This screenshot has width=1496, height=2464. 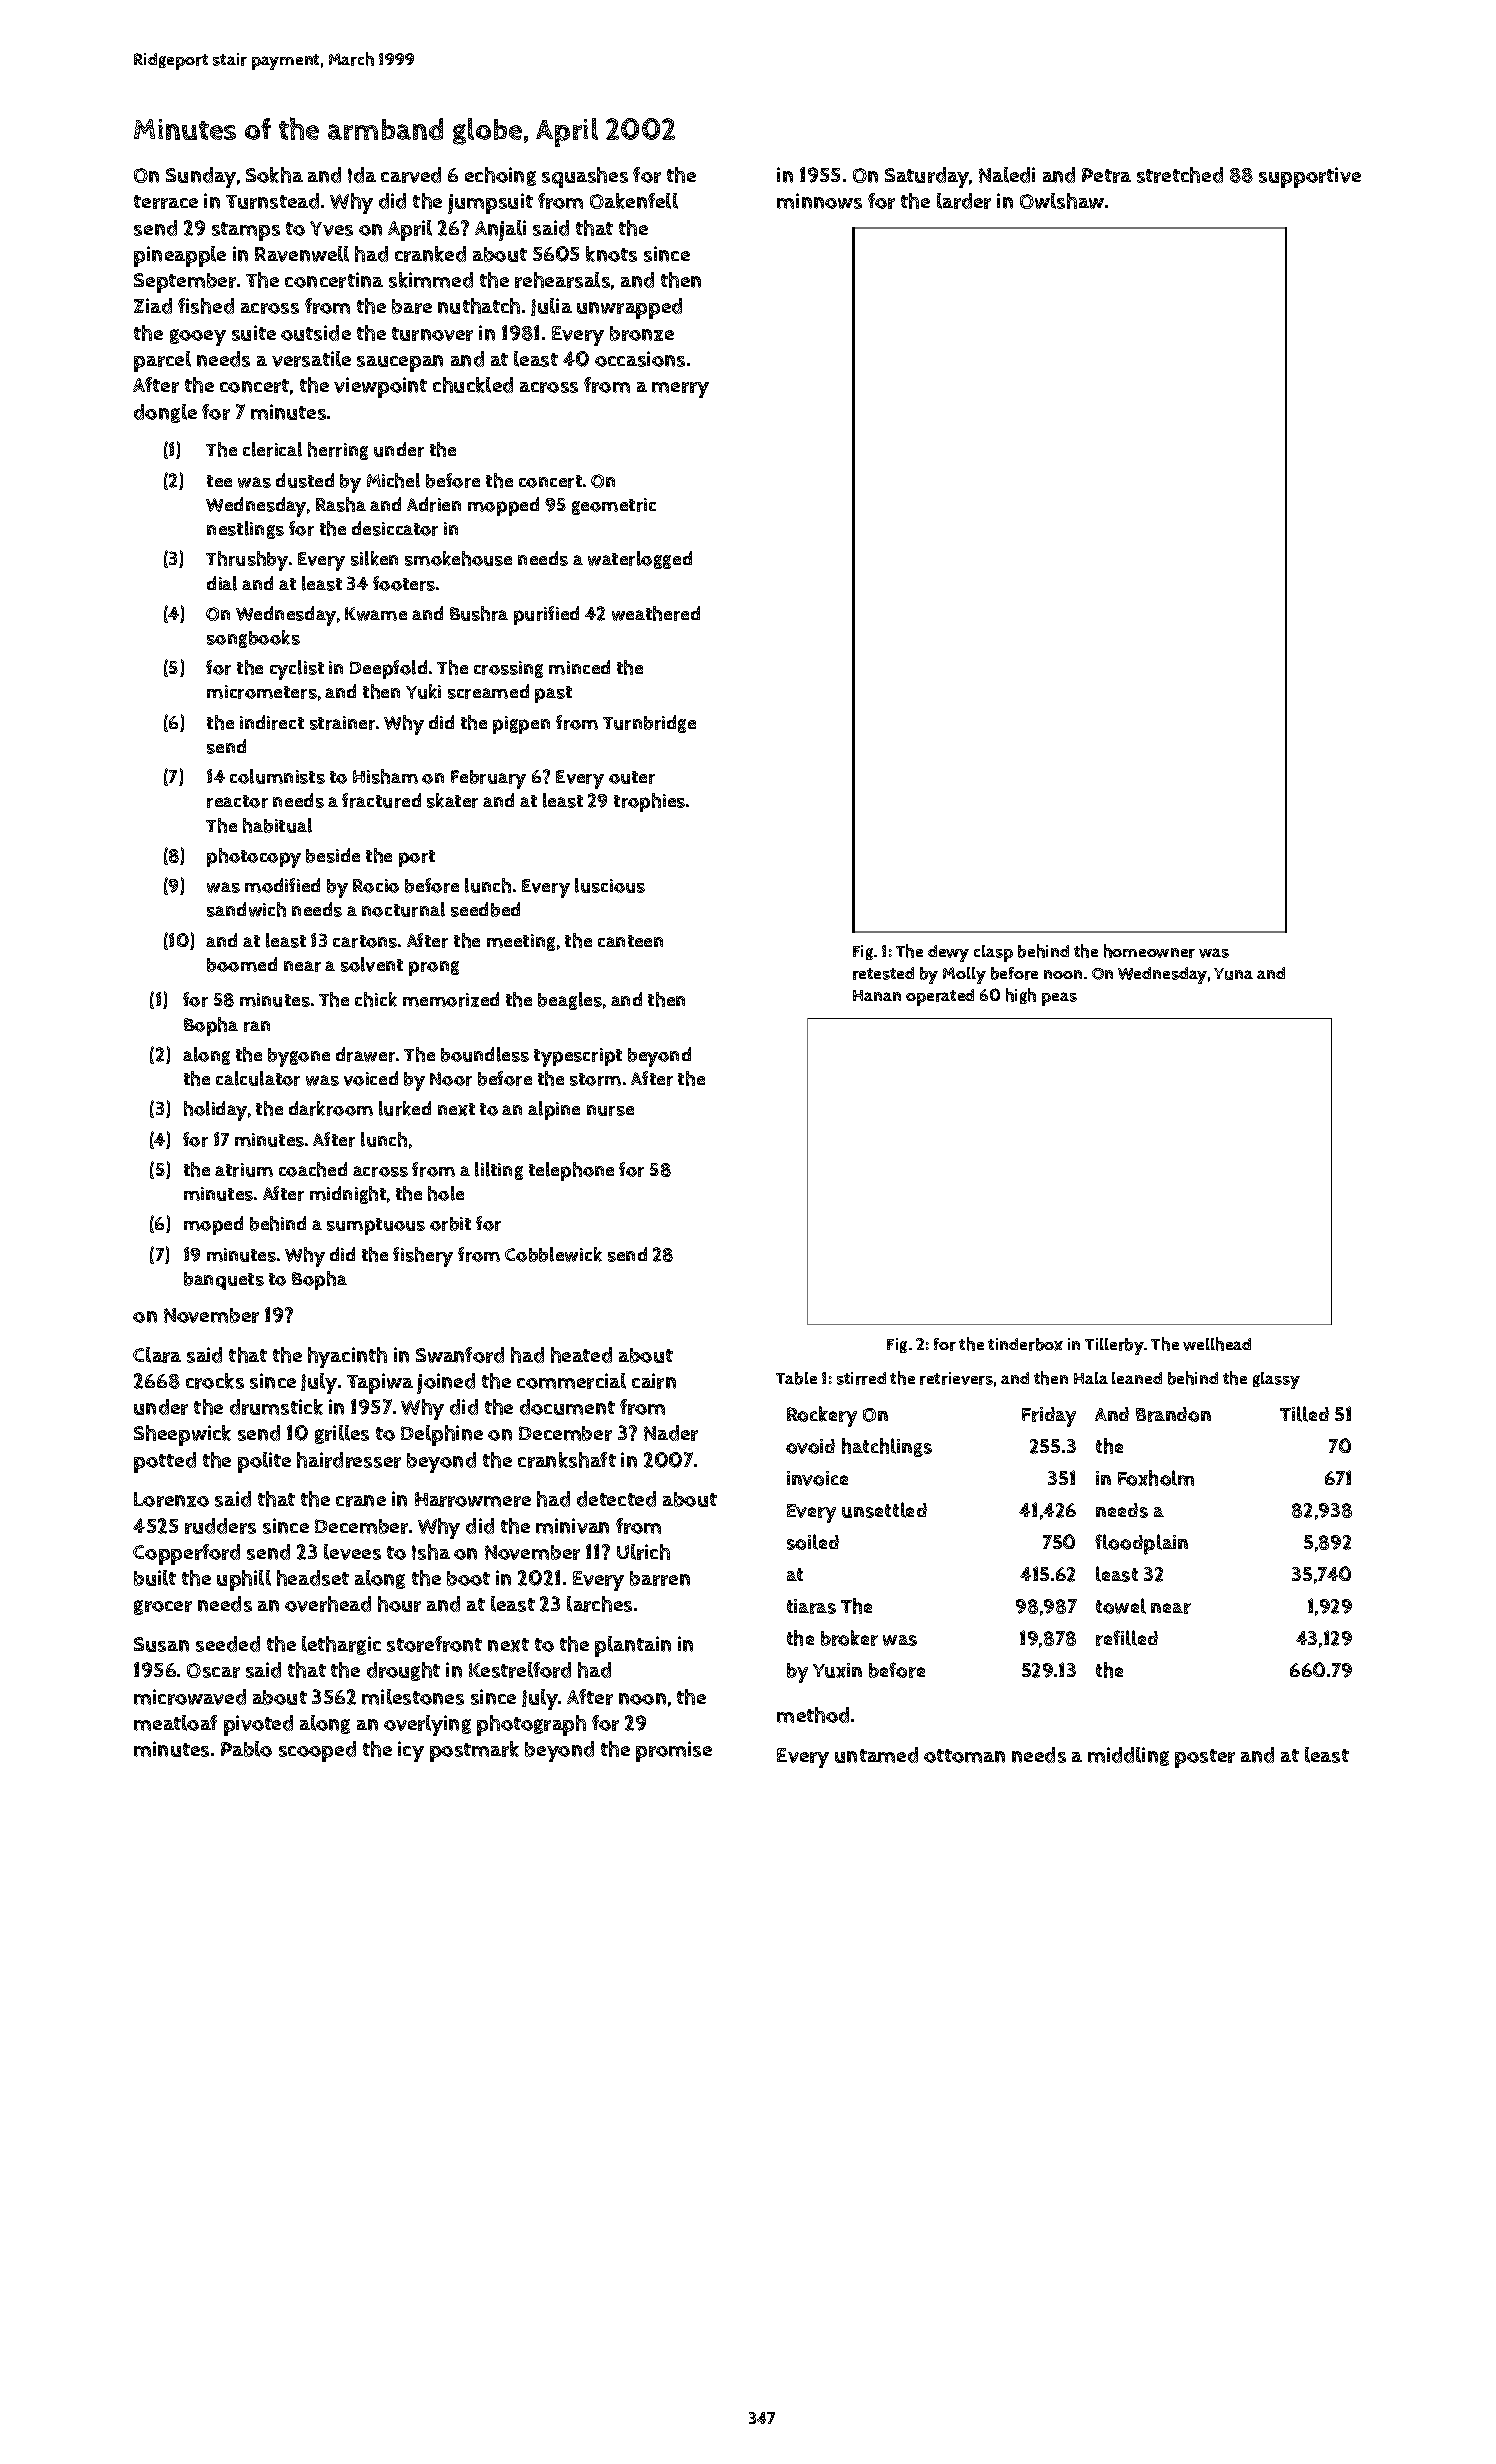 What do you see at coordinates (614, 506) in the screenshot?
I see `geometric` at bounding box center [614, 506].
